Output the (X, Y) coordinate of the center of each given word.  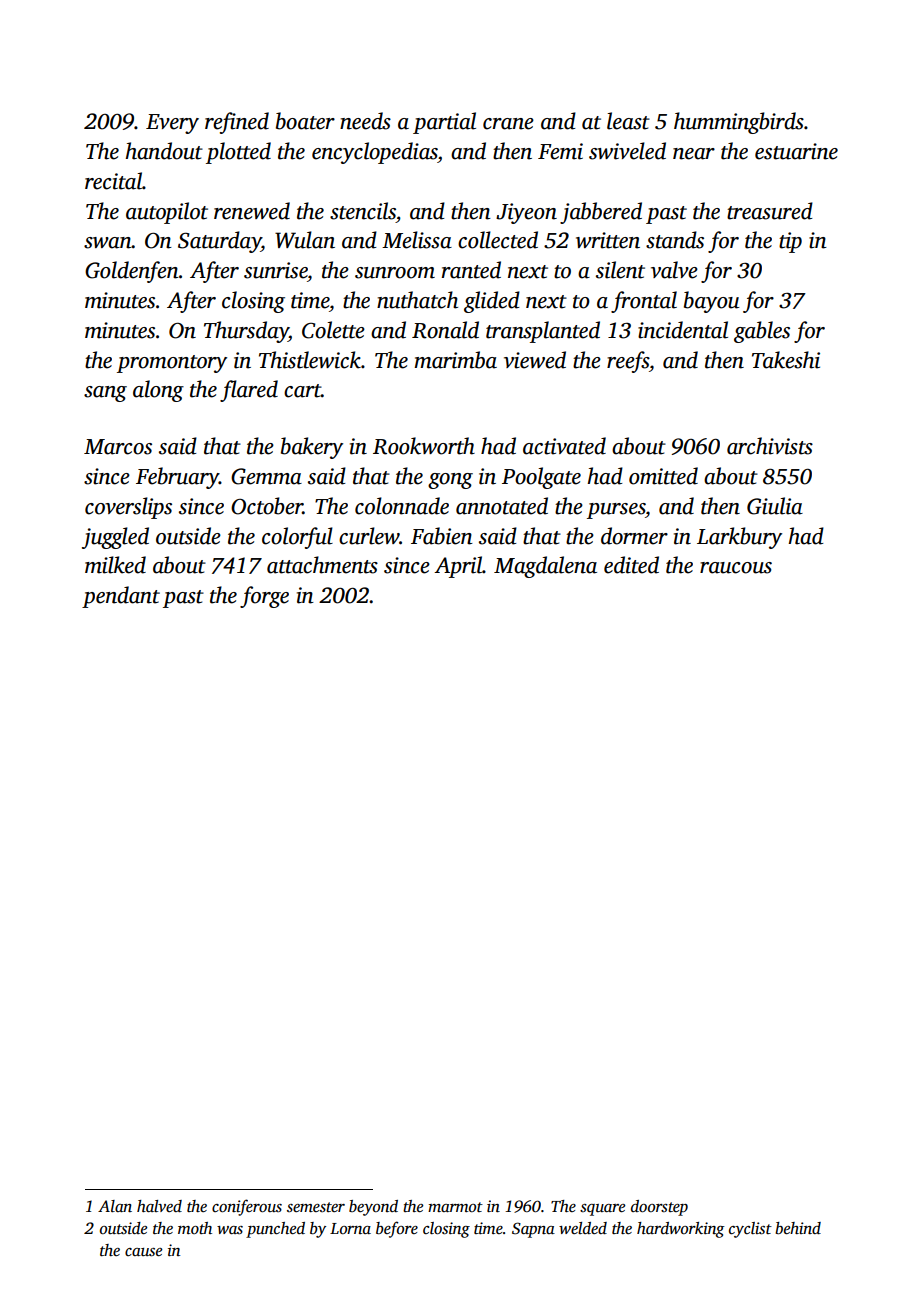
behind (798, 1228)
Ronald (445, 330)
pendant (121, 597)
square (602, 1210)
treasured (770, 211)
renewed (252, 211)
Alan (115, 1206)
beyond (373, 1208)
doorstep (659, 1208)
